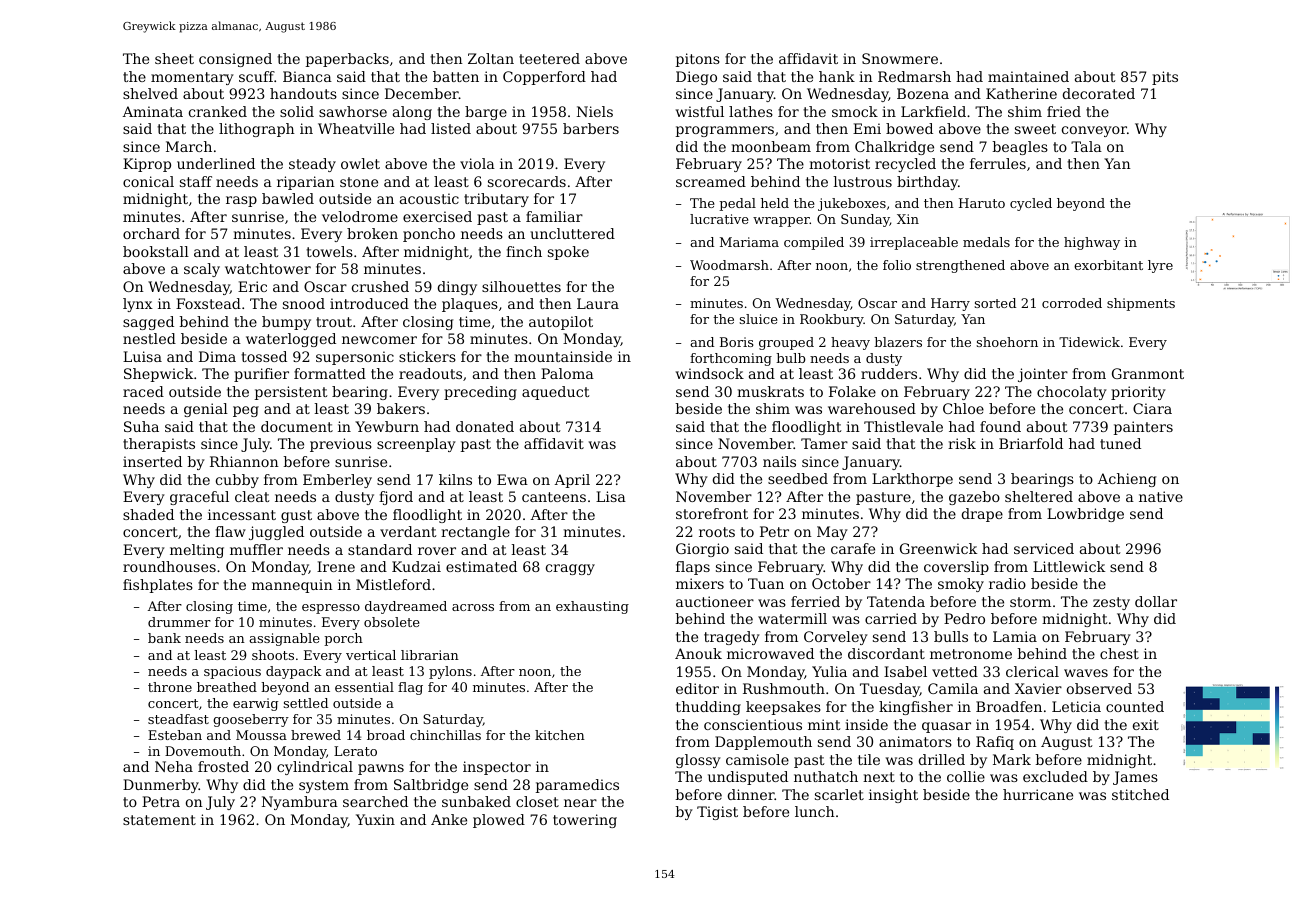  Describe the element at coordinates (143, 391) in the document. I see `raced` at that location.
